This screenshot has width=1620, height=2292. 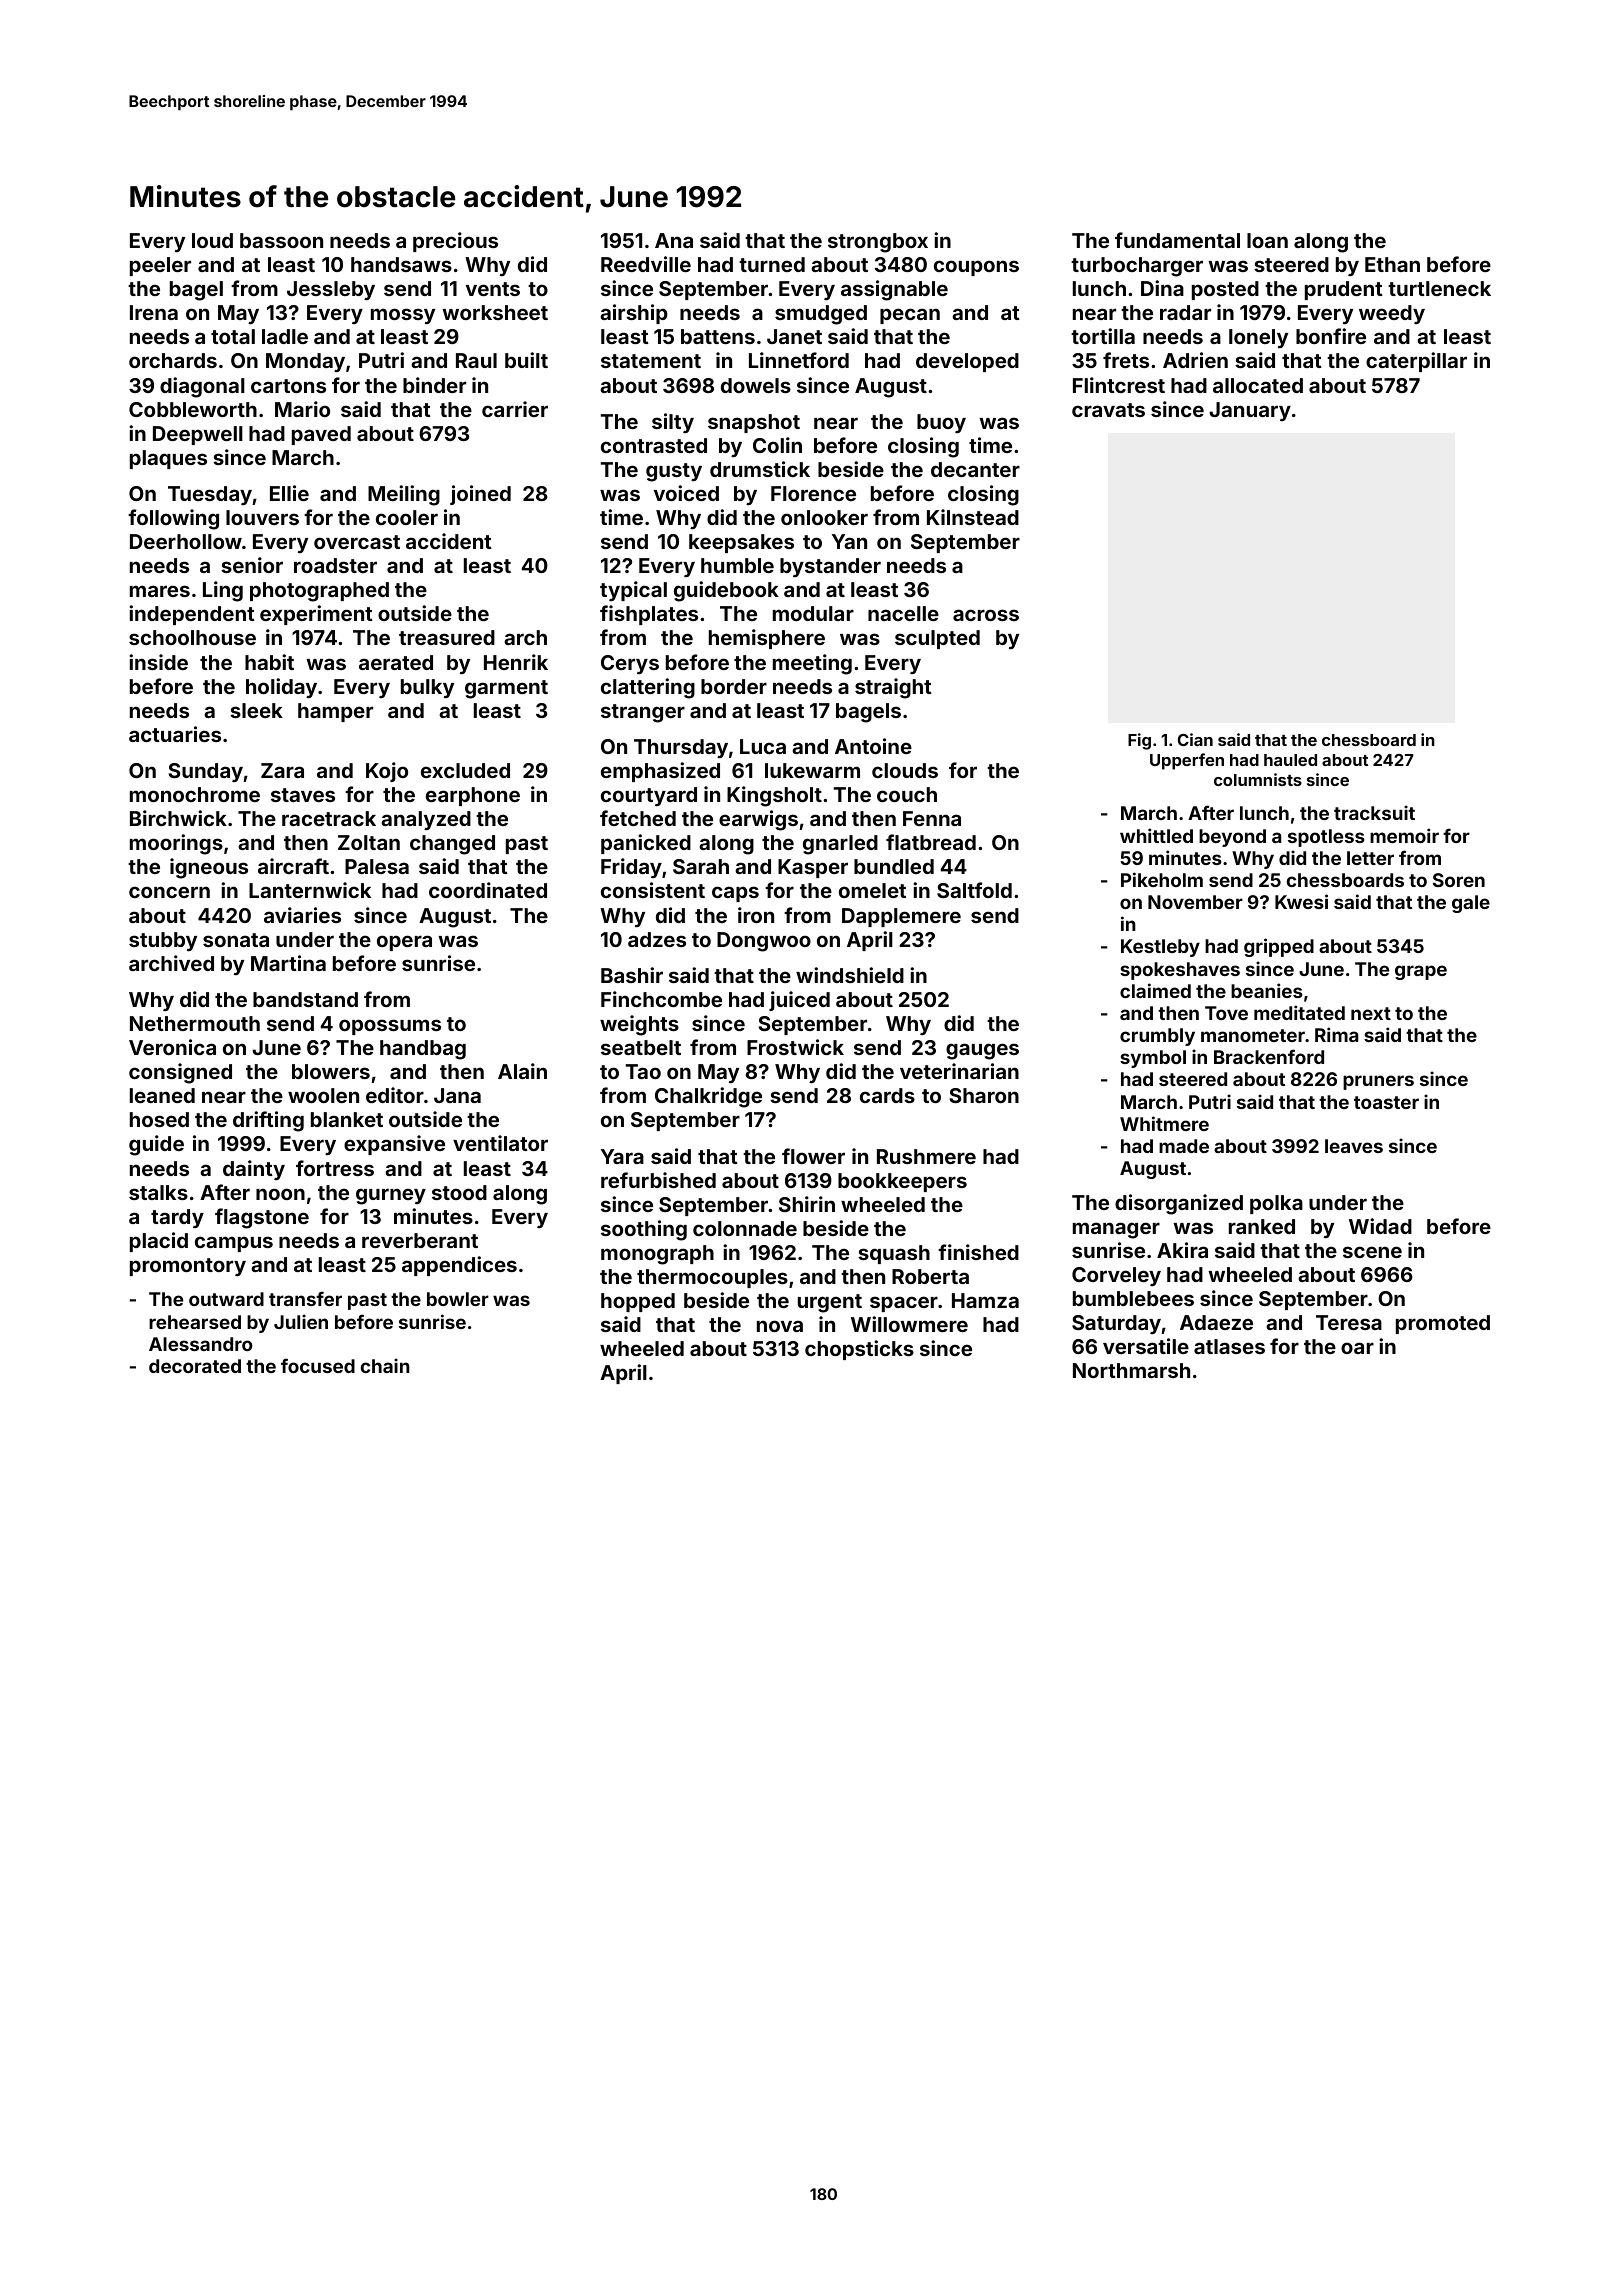 What do you see at coordinates (387, 772) in the screenshot?
I see `Kojo` at bounding box center [387, 772].
